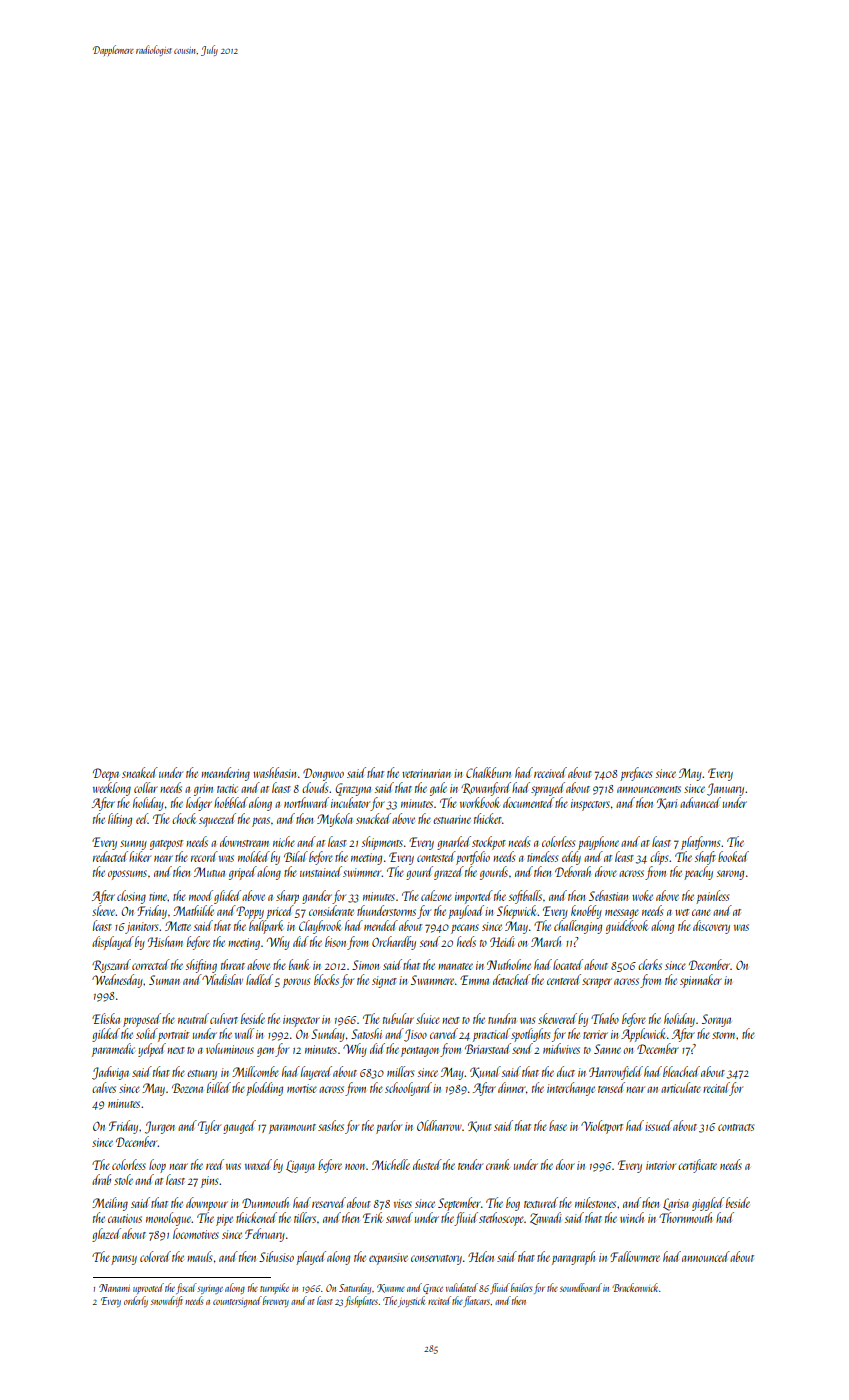 Image resolution: width=849 pixels, height=1400 pixels. Describe the element at coordinates (597, 983) in the page. I see `scraper` at that location.
